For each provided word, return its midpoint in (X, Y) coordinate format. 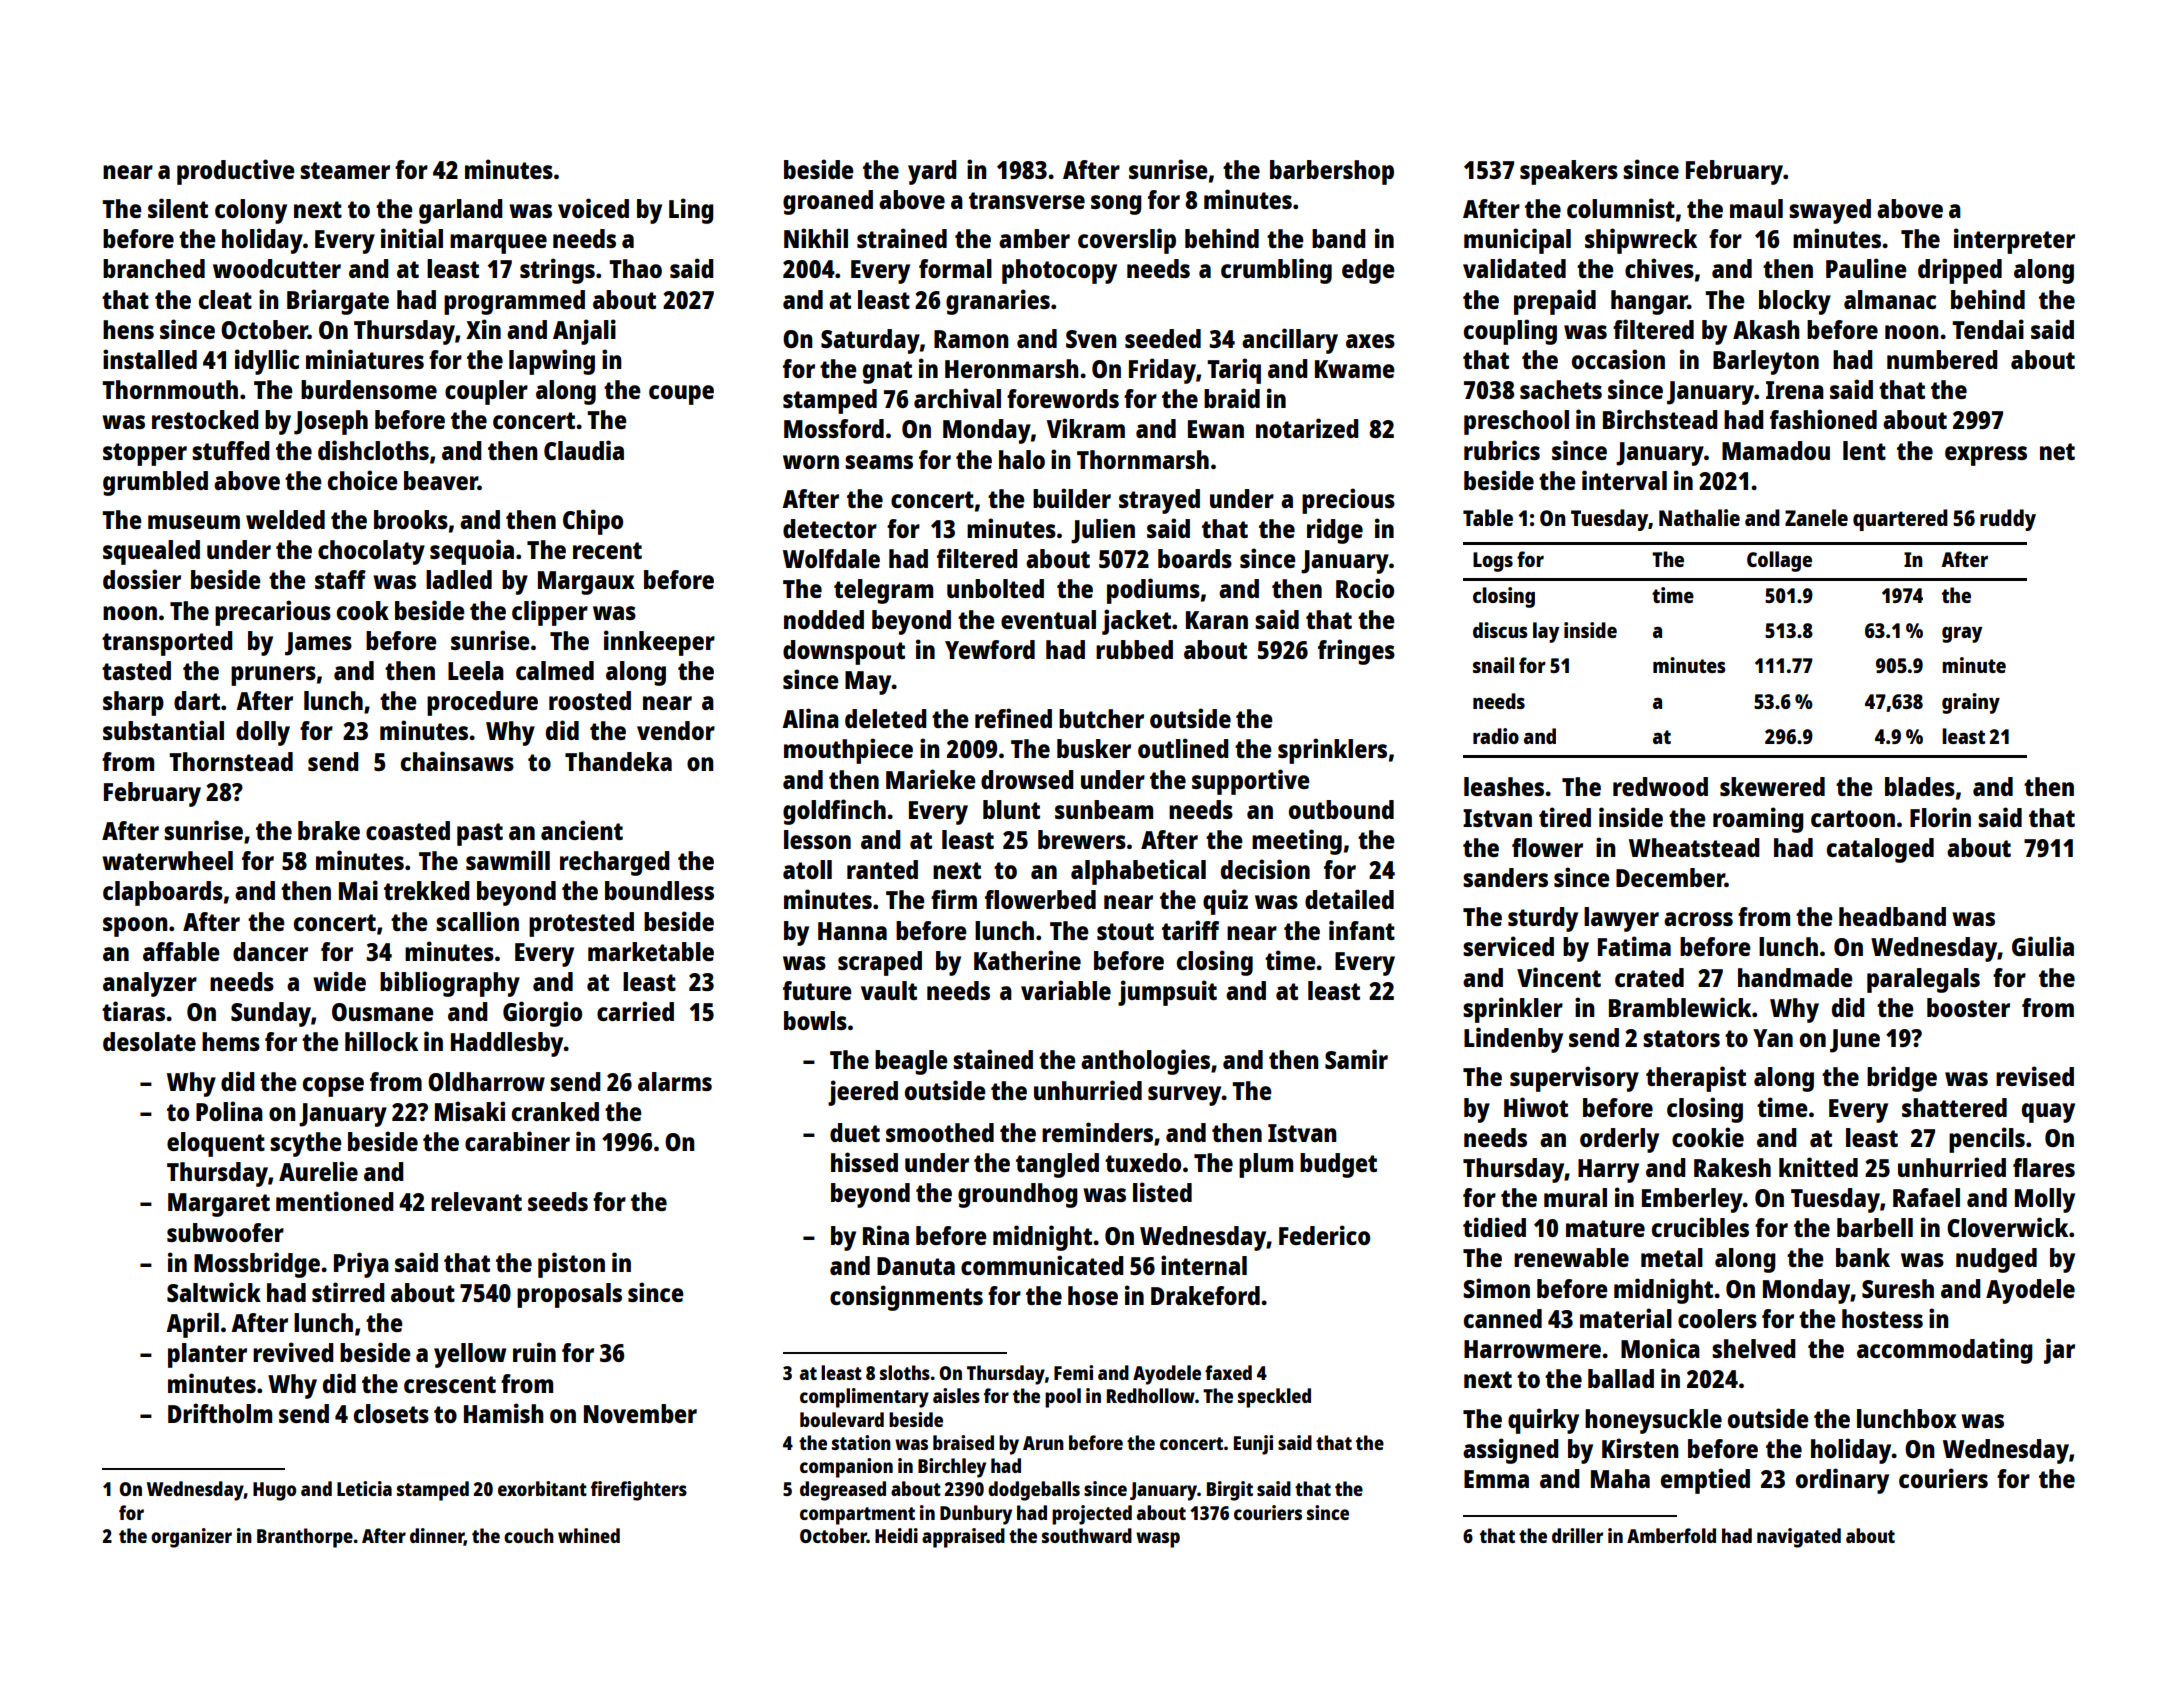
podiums (1153, 591)
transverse (1027, 200)
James (318, 644)
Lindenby (1513, 1040)
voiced (593, 208)
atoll (807, 869)
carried (635, 1011)
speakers (1569, 172)
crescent (450, 1384)
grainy (1971, 703)
